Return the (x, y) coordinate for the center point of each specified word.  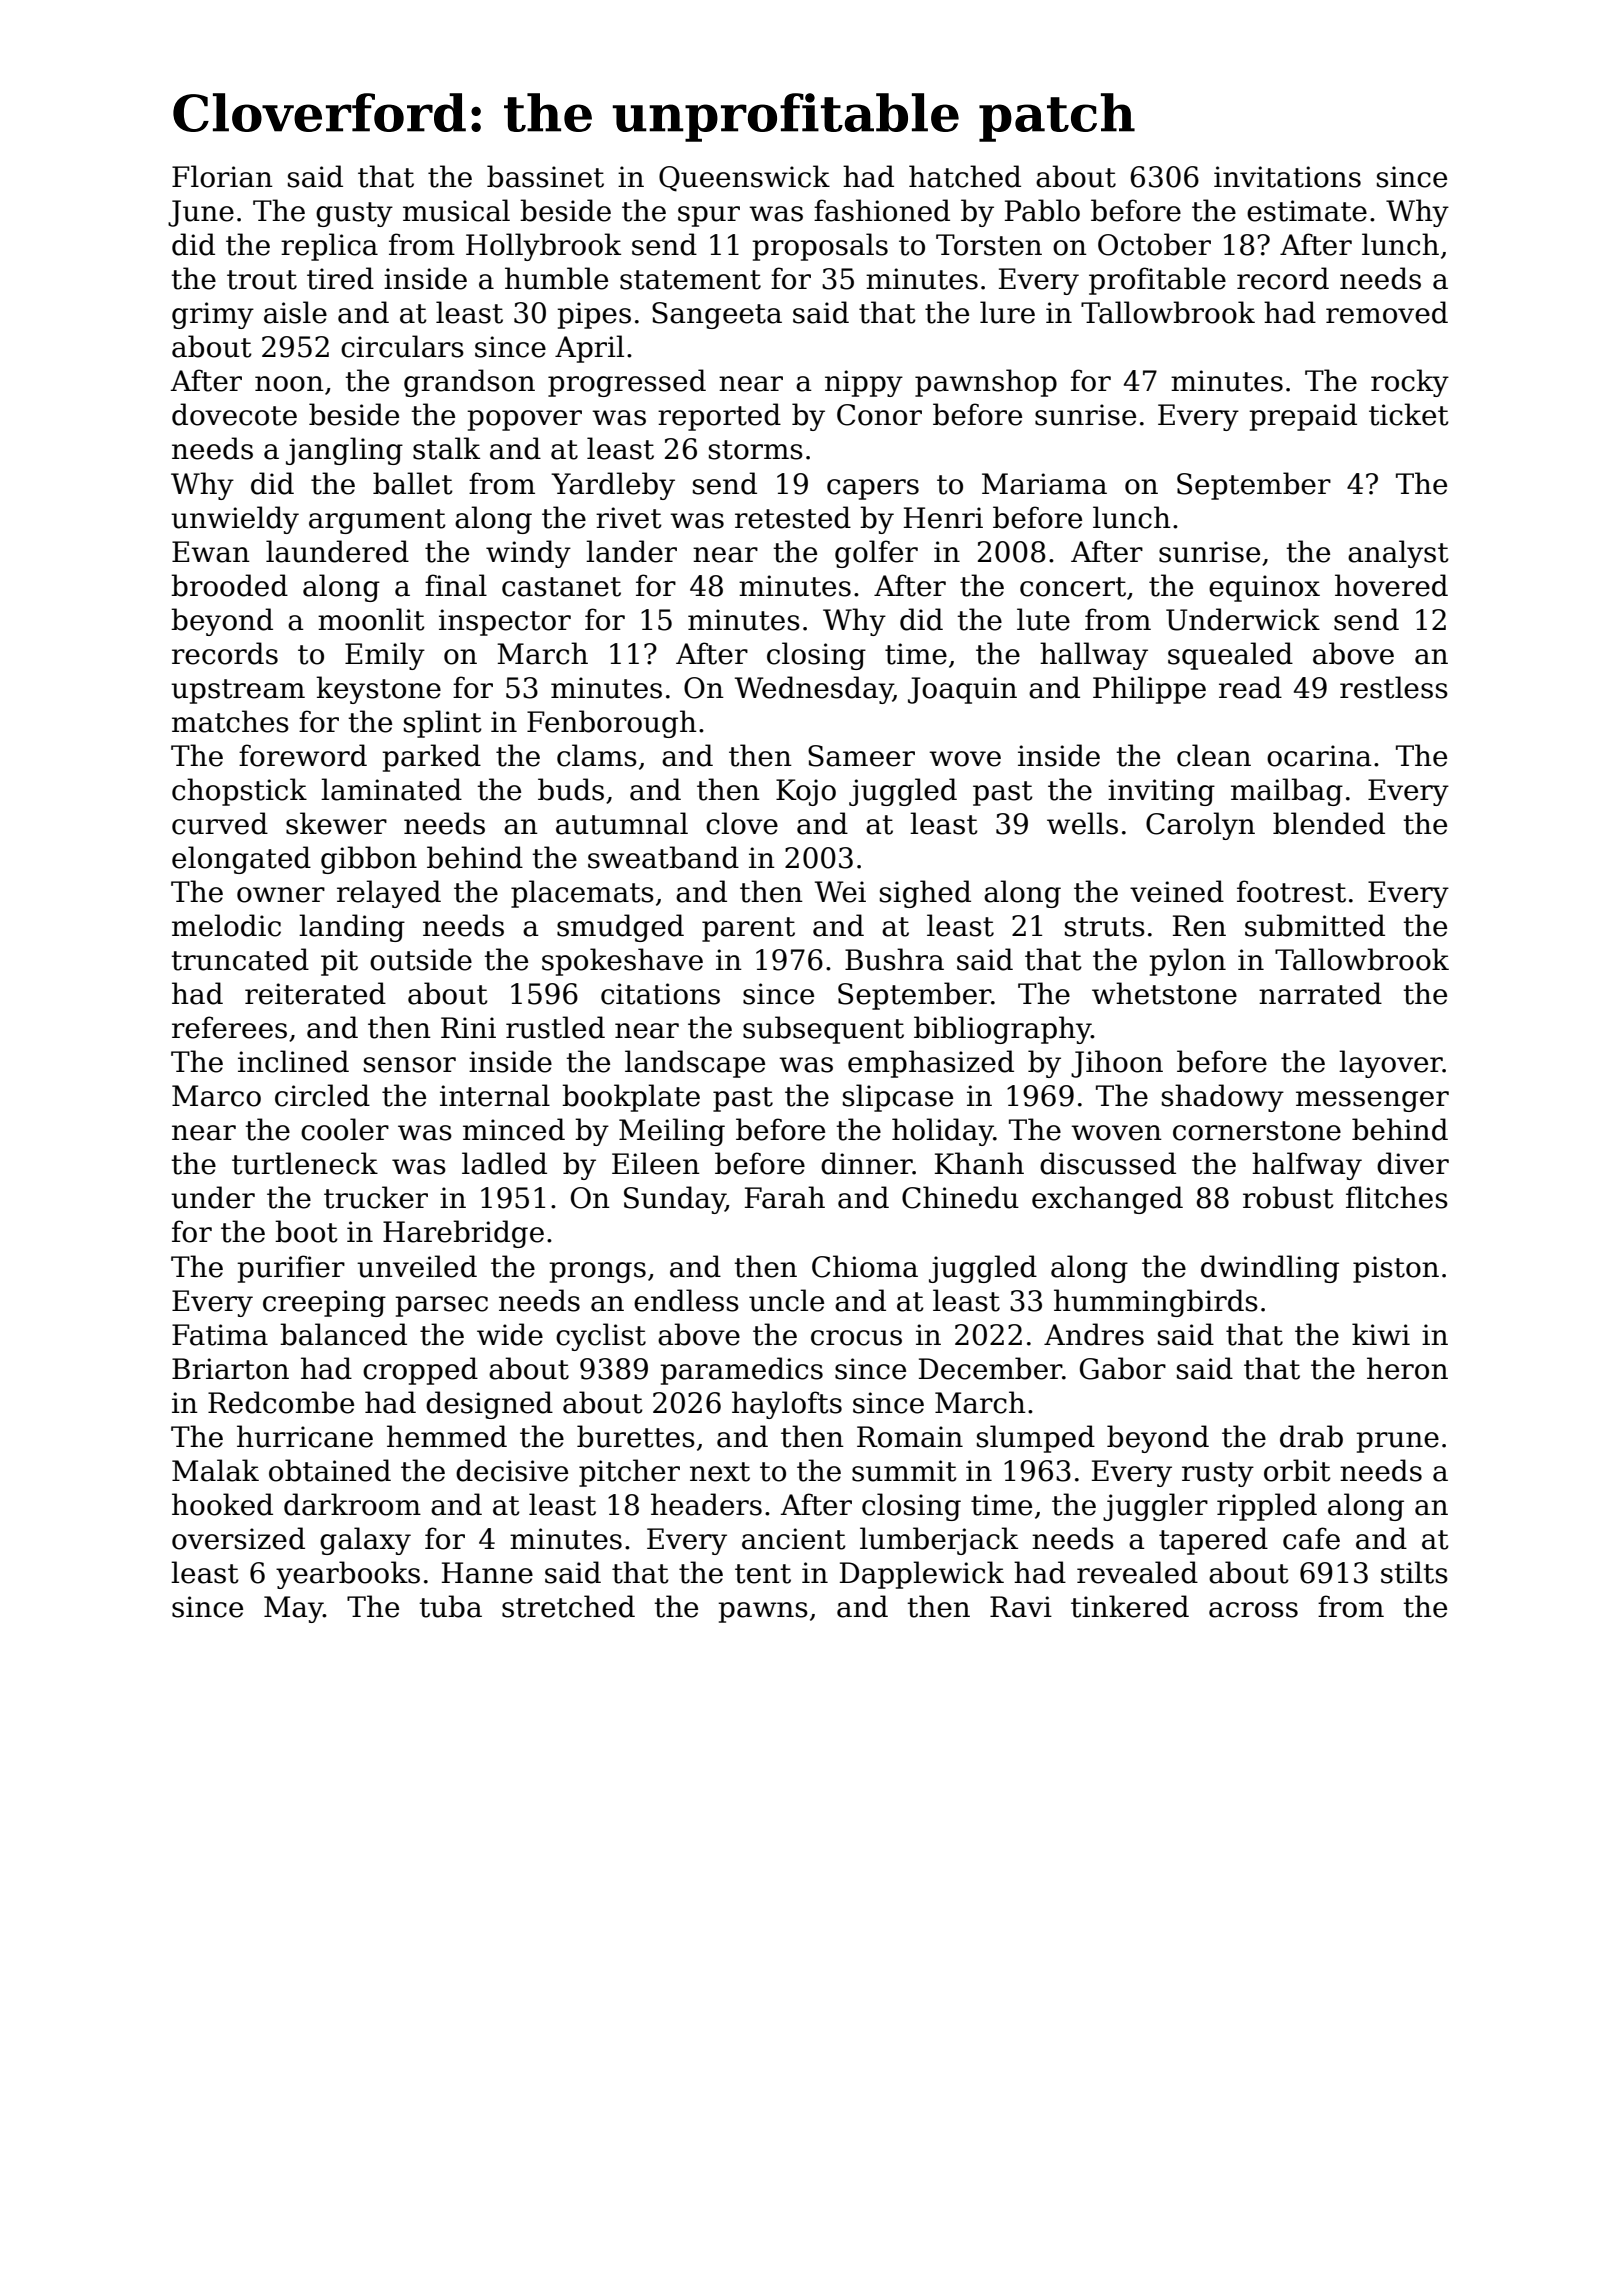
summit (904, 1471)
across (1253, 1610)
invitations (1287, 177)
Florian (222, 176)
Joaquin (962, 690)
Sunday (675, 1200)
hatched (965, 176)
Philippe (1149, 690)
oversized (238, 1538)
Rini (468, 1027)
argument (377, 521)
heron (1407, 1368)
